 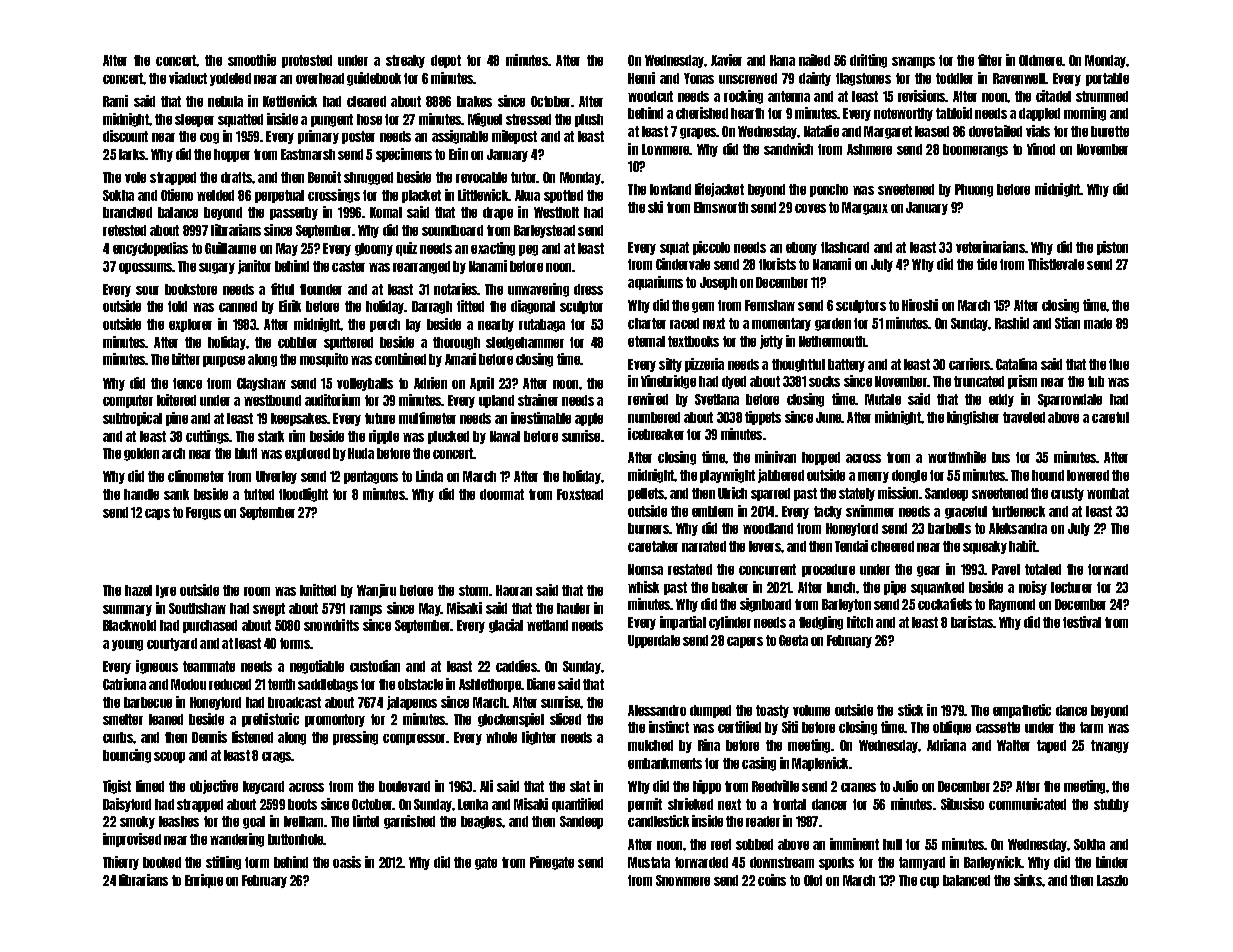 I want to click on festival, so click(x=1082, y=622).
